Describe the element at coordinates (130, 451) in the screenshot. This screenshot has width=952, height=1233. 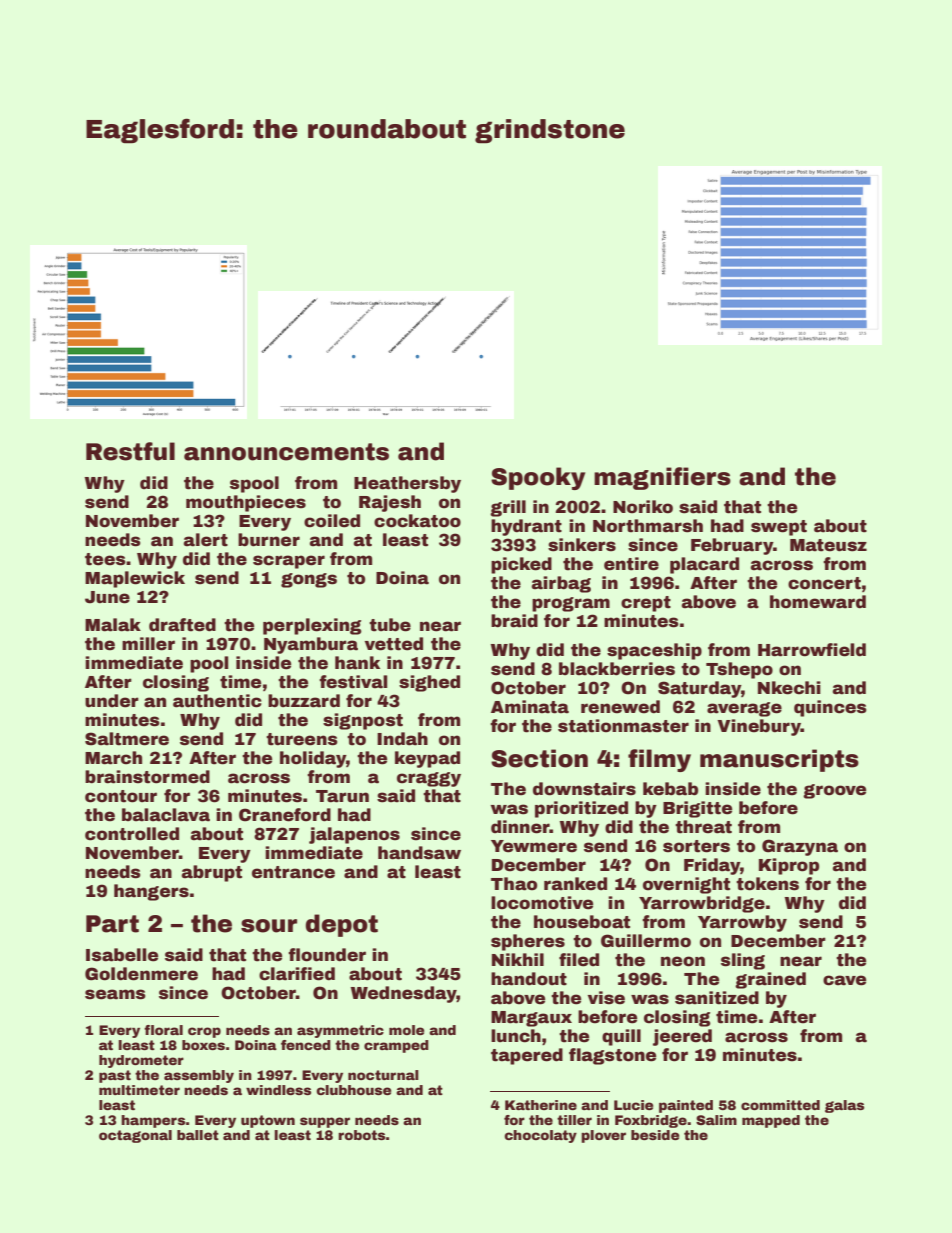
I see `Restful` at that location.
